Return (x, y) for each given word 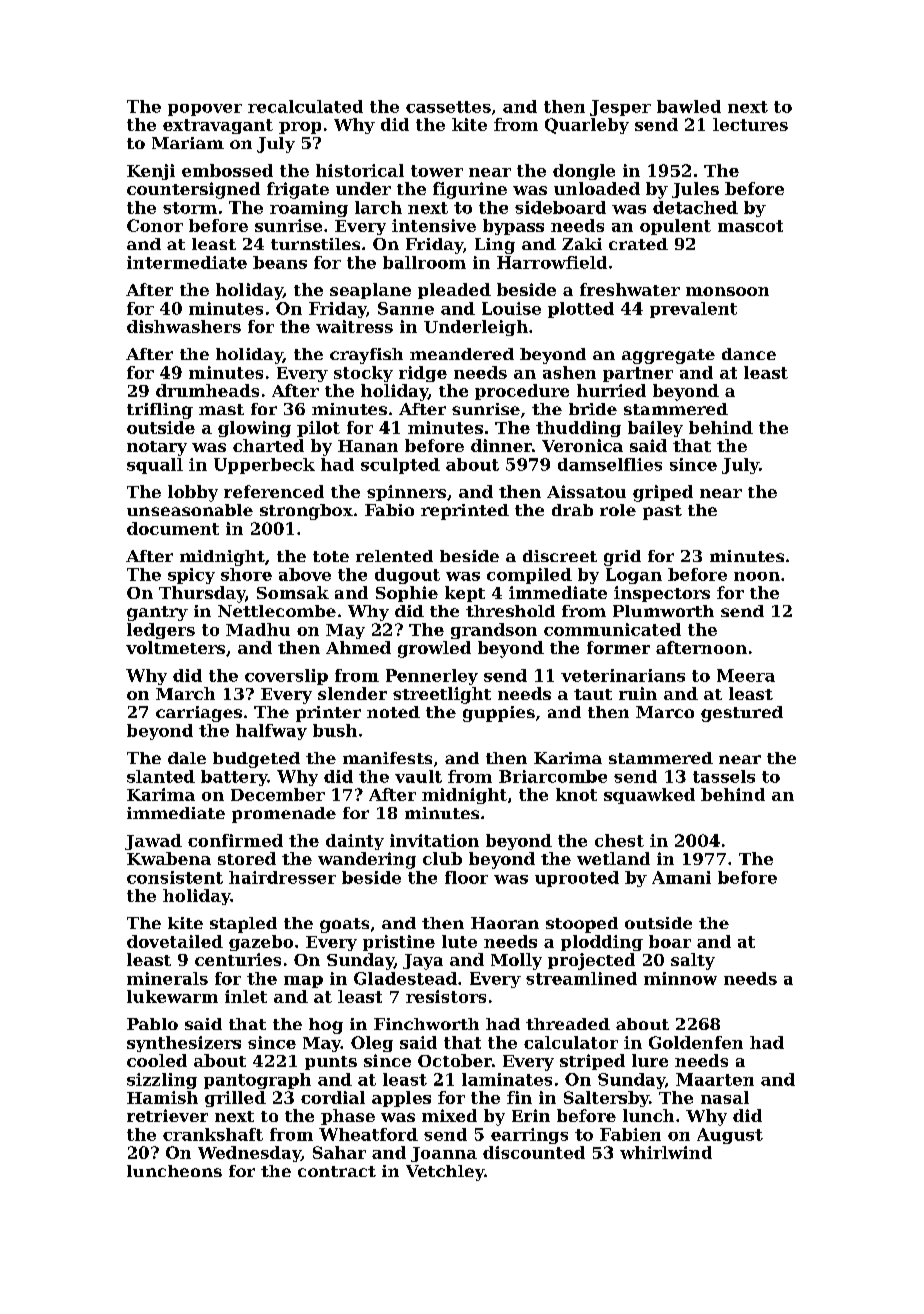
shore (246, 574)
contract (337, 1171)
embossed (227, 170)
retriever (167, 1115)
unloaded (597, 188)
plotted (581, 310)
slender (352, 693)
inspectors (662, 594)
